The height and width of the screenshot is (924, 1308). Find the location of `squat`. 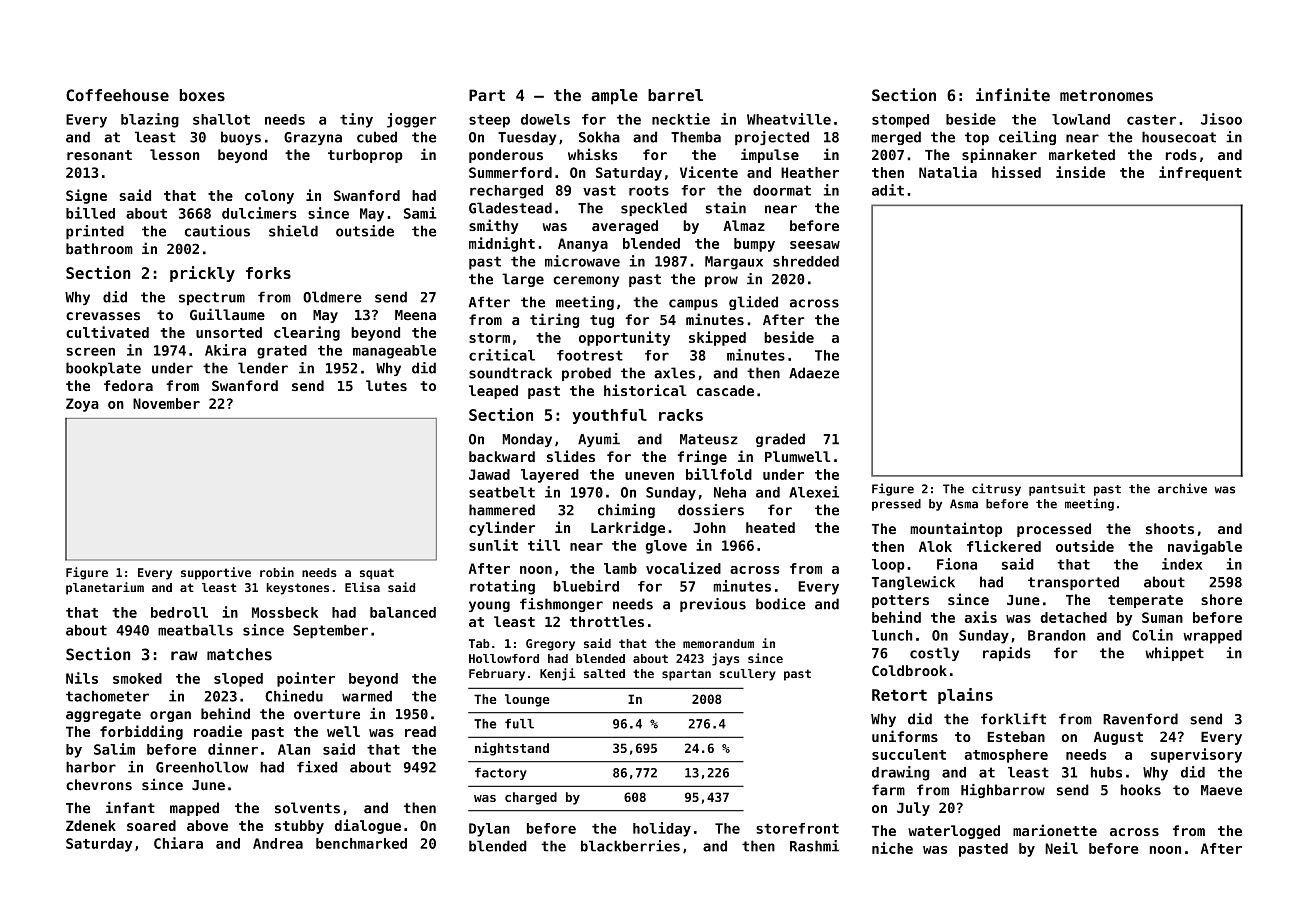

squat is located at coordinates (377, 574).
